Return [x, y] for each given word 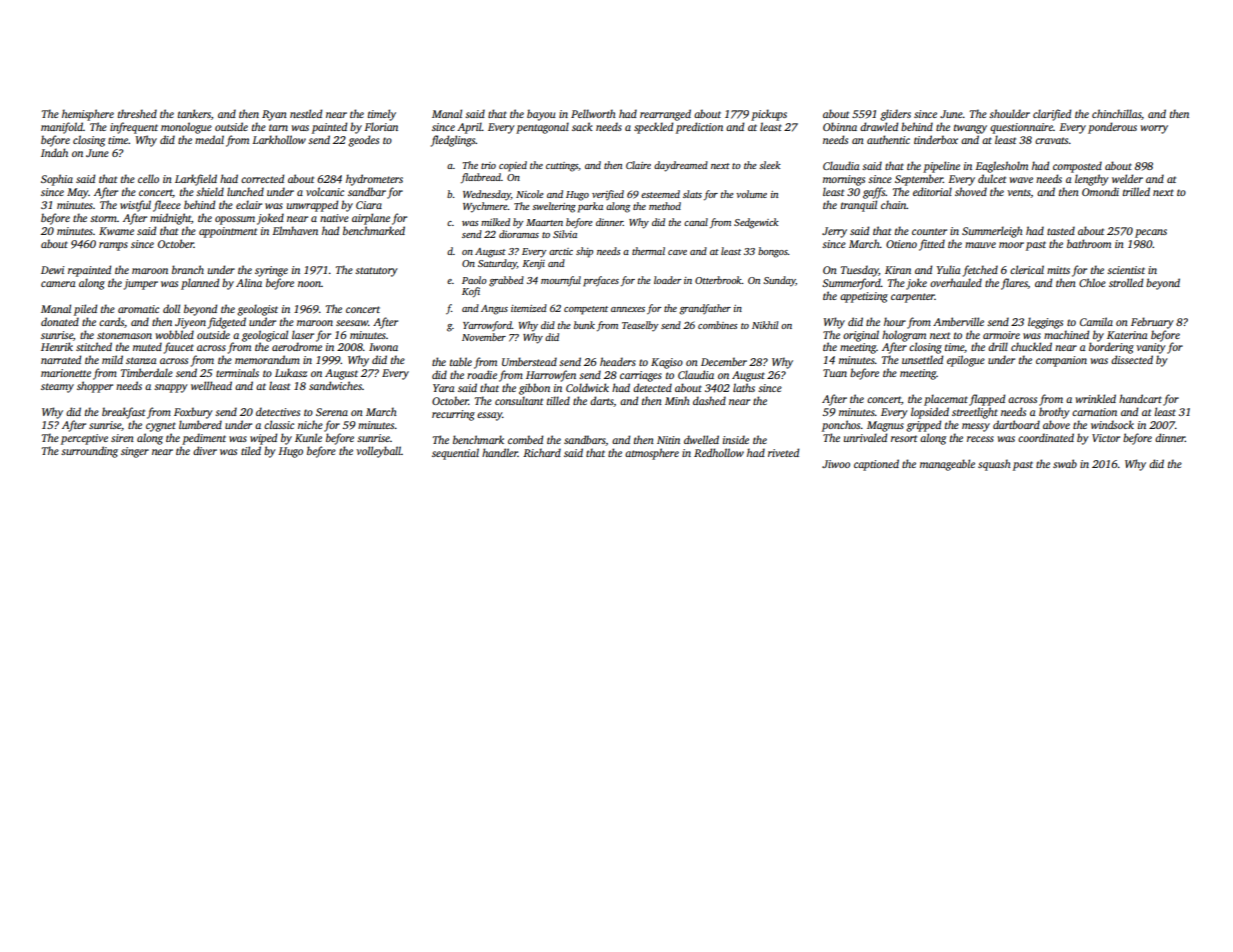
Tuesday [860, 271]
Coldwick [587, 387]
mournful [561, 281]
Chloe [1092, 282]
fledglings [453, 141]
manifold [62, 128]
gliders [895, 115]
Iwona [383, 347]
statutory [376, 272]
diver [205, 450]
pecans [1151, 233]
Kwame [116, 231]
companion [1061, 361]
